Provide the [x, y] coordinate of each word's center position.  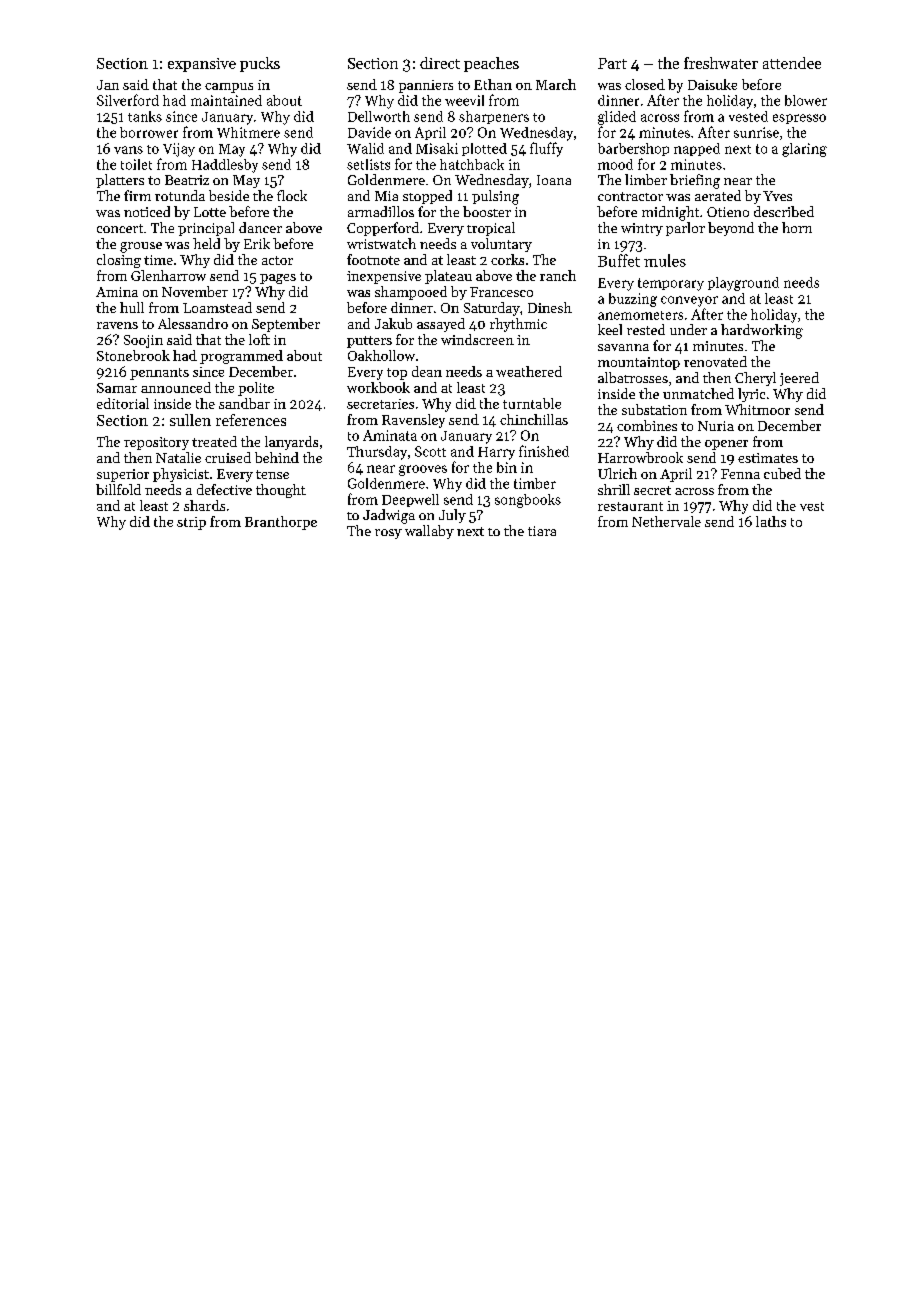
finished [544, 451]
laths [771, 521]
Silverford [128, 100]
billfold [118, 489]
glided [617, 118]
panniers [426, 86]
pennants [159, 374]
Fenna [740, 474]
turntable [532, 403]
